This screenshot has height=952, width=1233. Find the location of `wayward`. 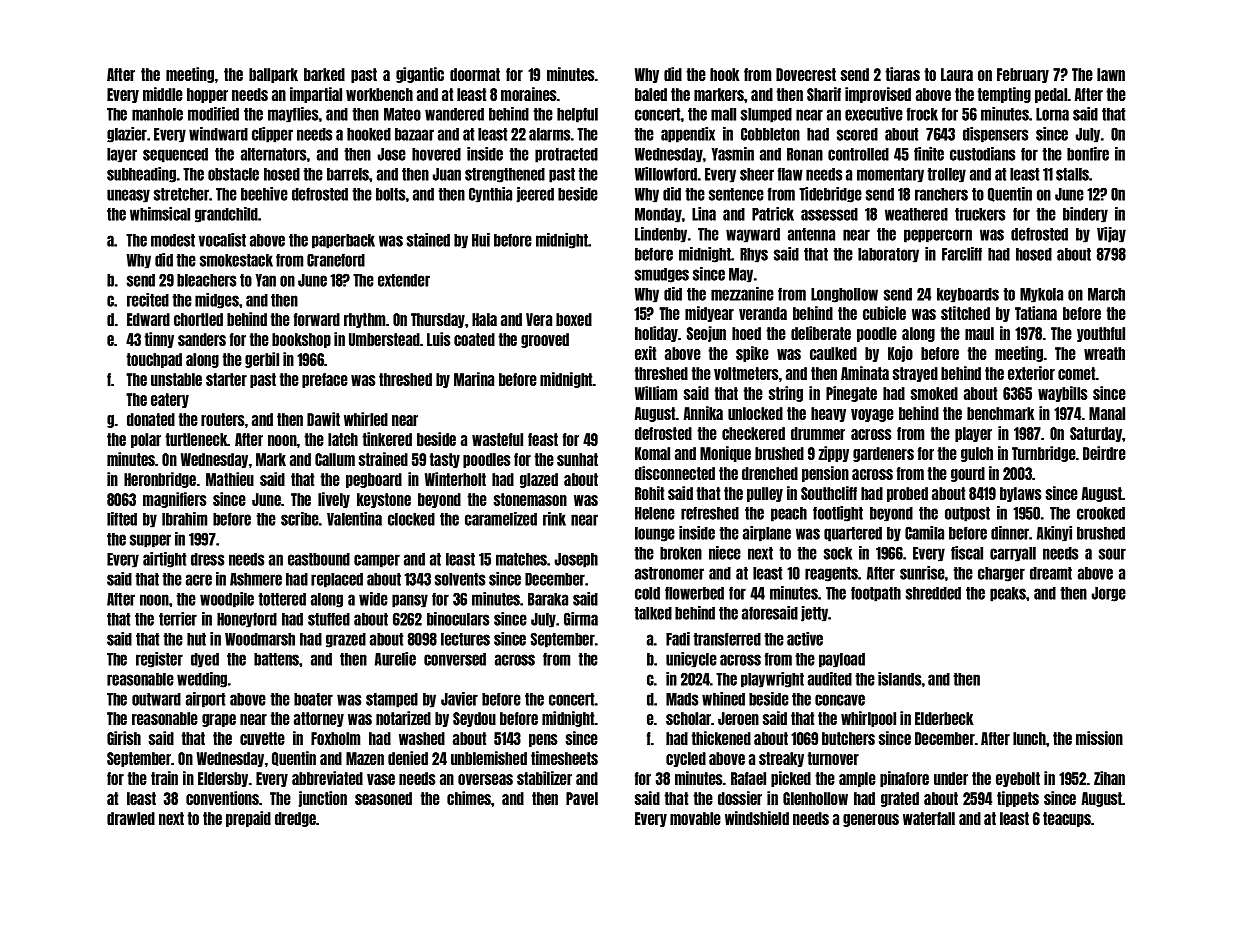

wayward is located at coordinates (753, 235).
